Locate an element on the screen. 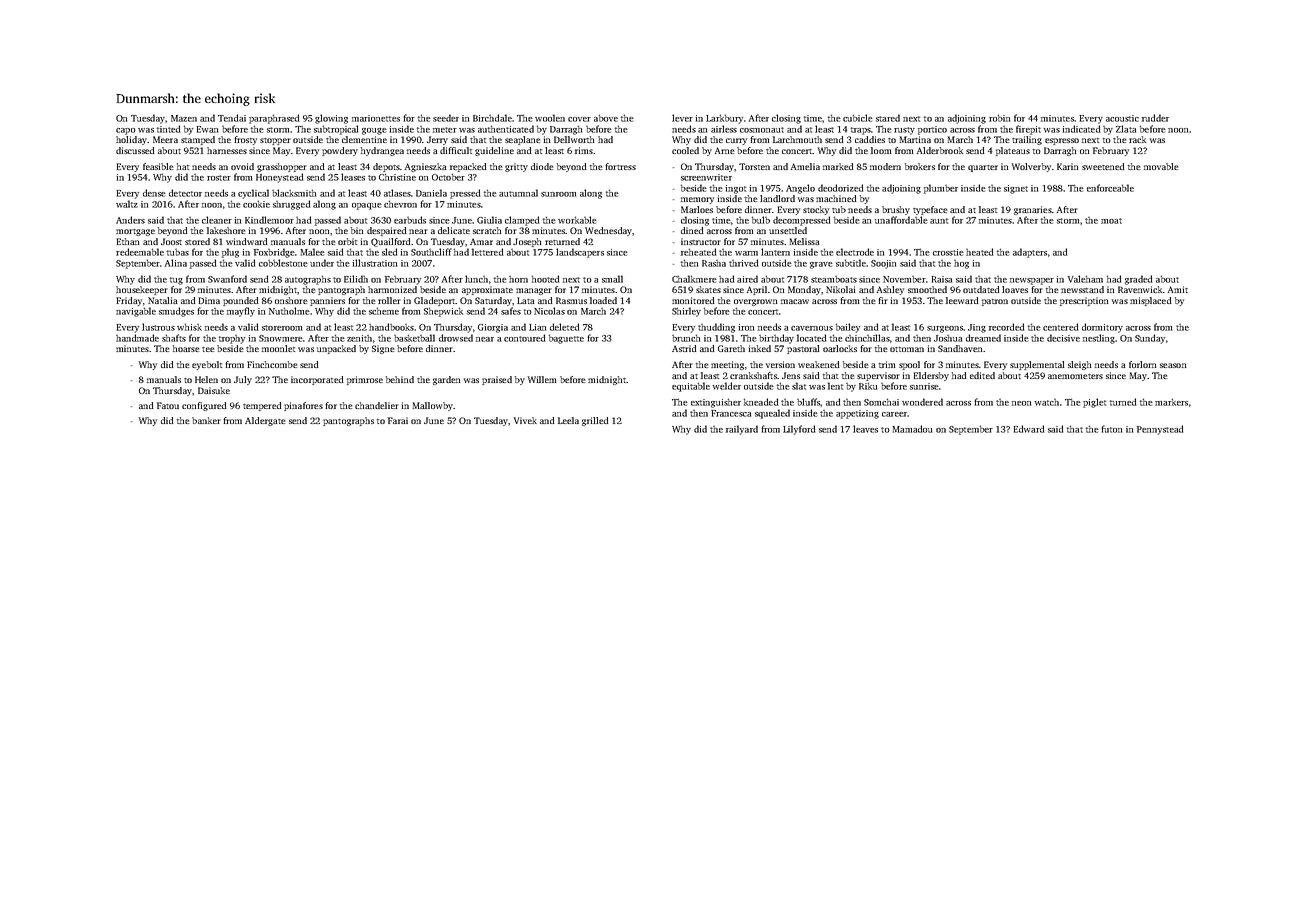 This screenshot has width=1308, height=924. roller is located at coordinates (389, 300).
